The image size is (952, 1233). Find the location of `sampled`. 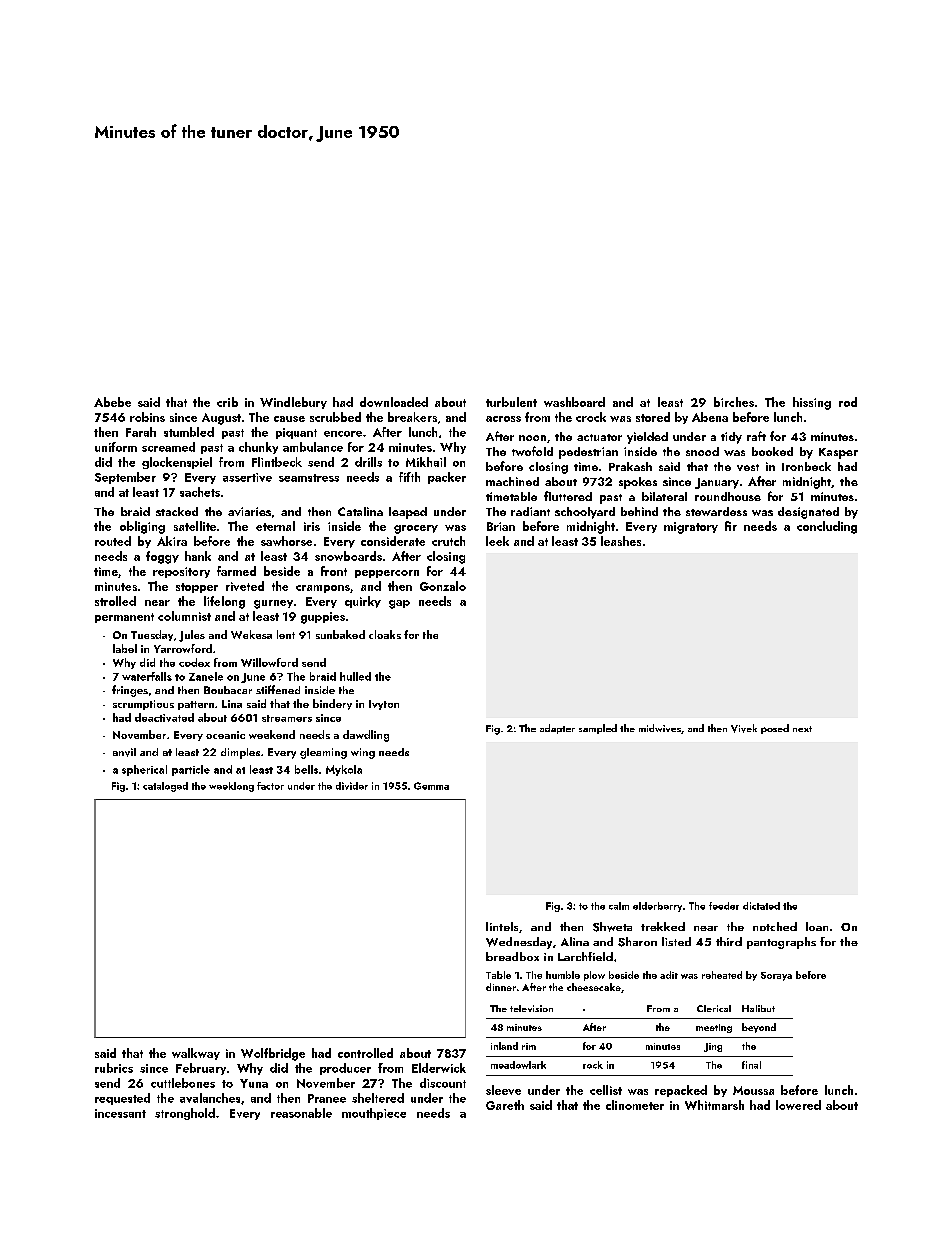

sampled is located at coordinates (598, 729).
